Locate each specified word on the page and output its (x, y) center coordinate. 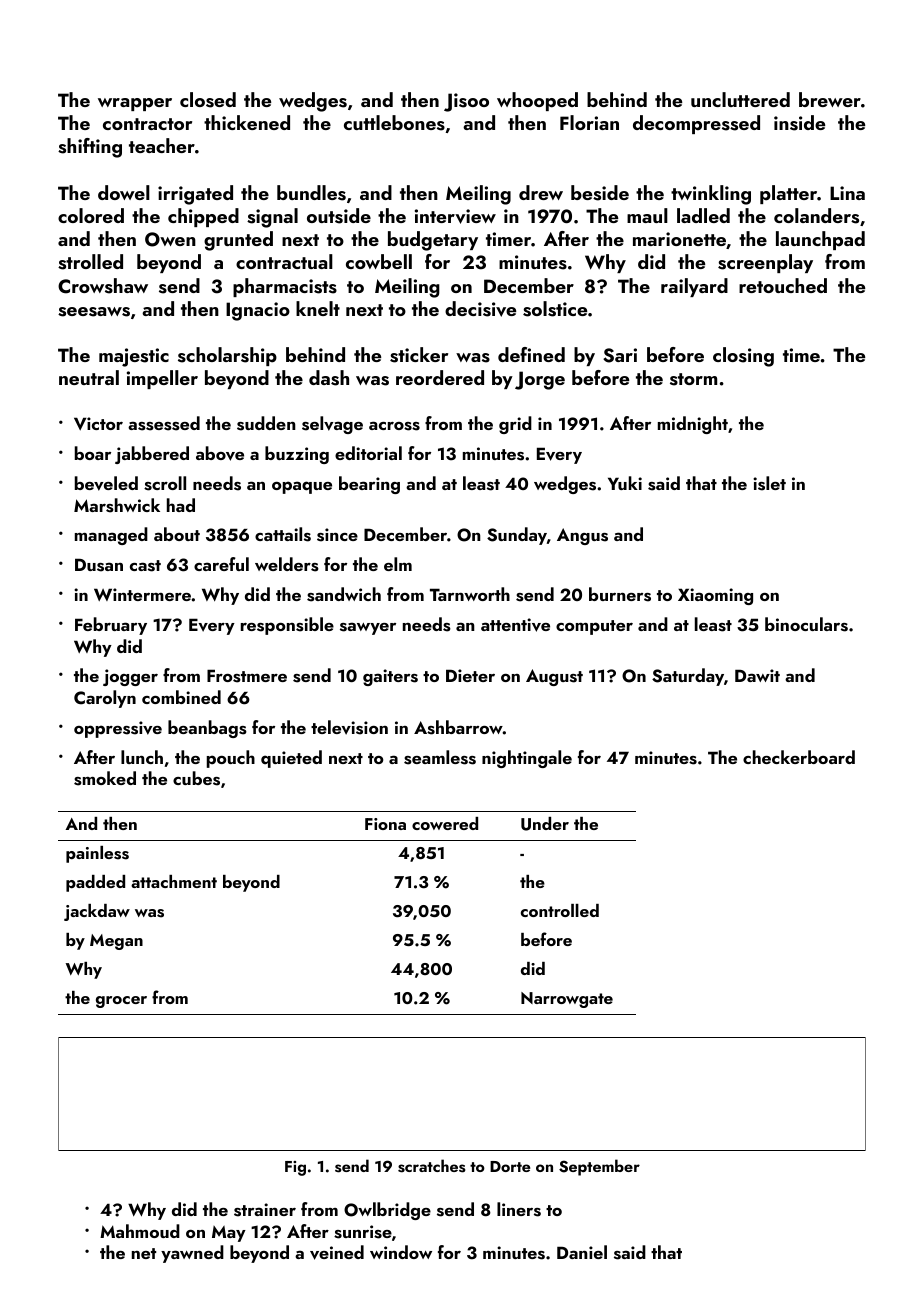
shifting (90, 148)
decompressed (696, 124)
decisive (480, 309)
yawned (192, 1254)
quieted (291, 759)
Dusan (99, 565)
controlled (560, 910)
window (401, 1252)
